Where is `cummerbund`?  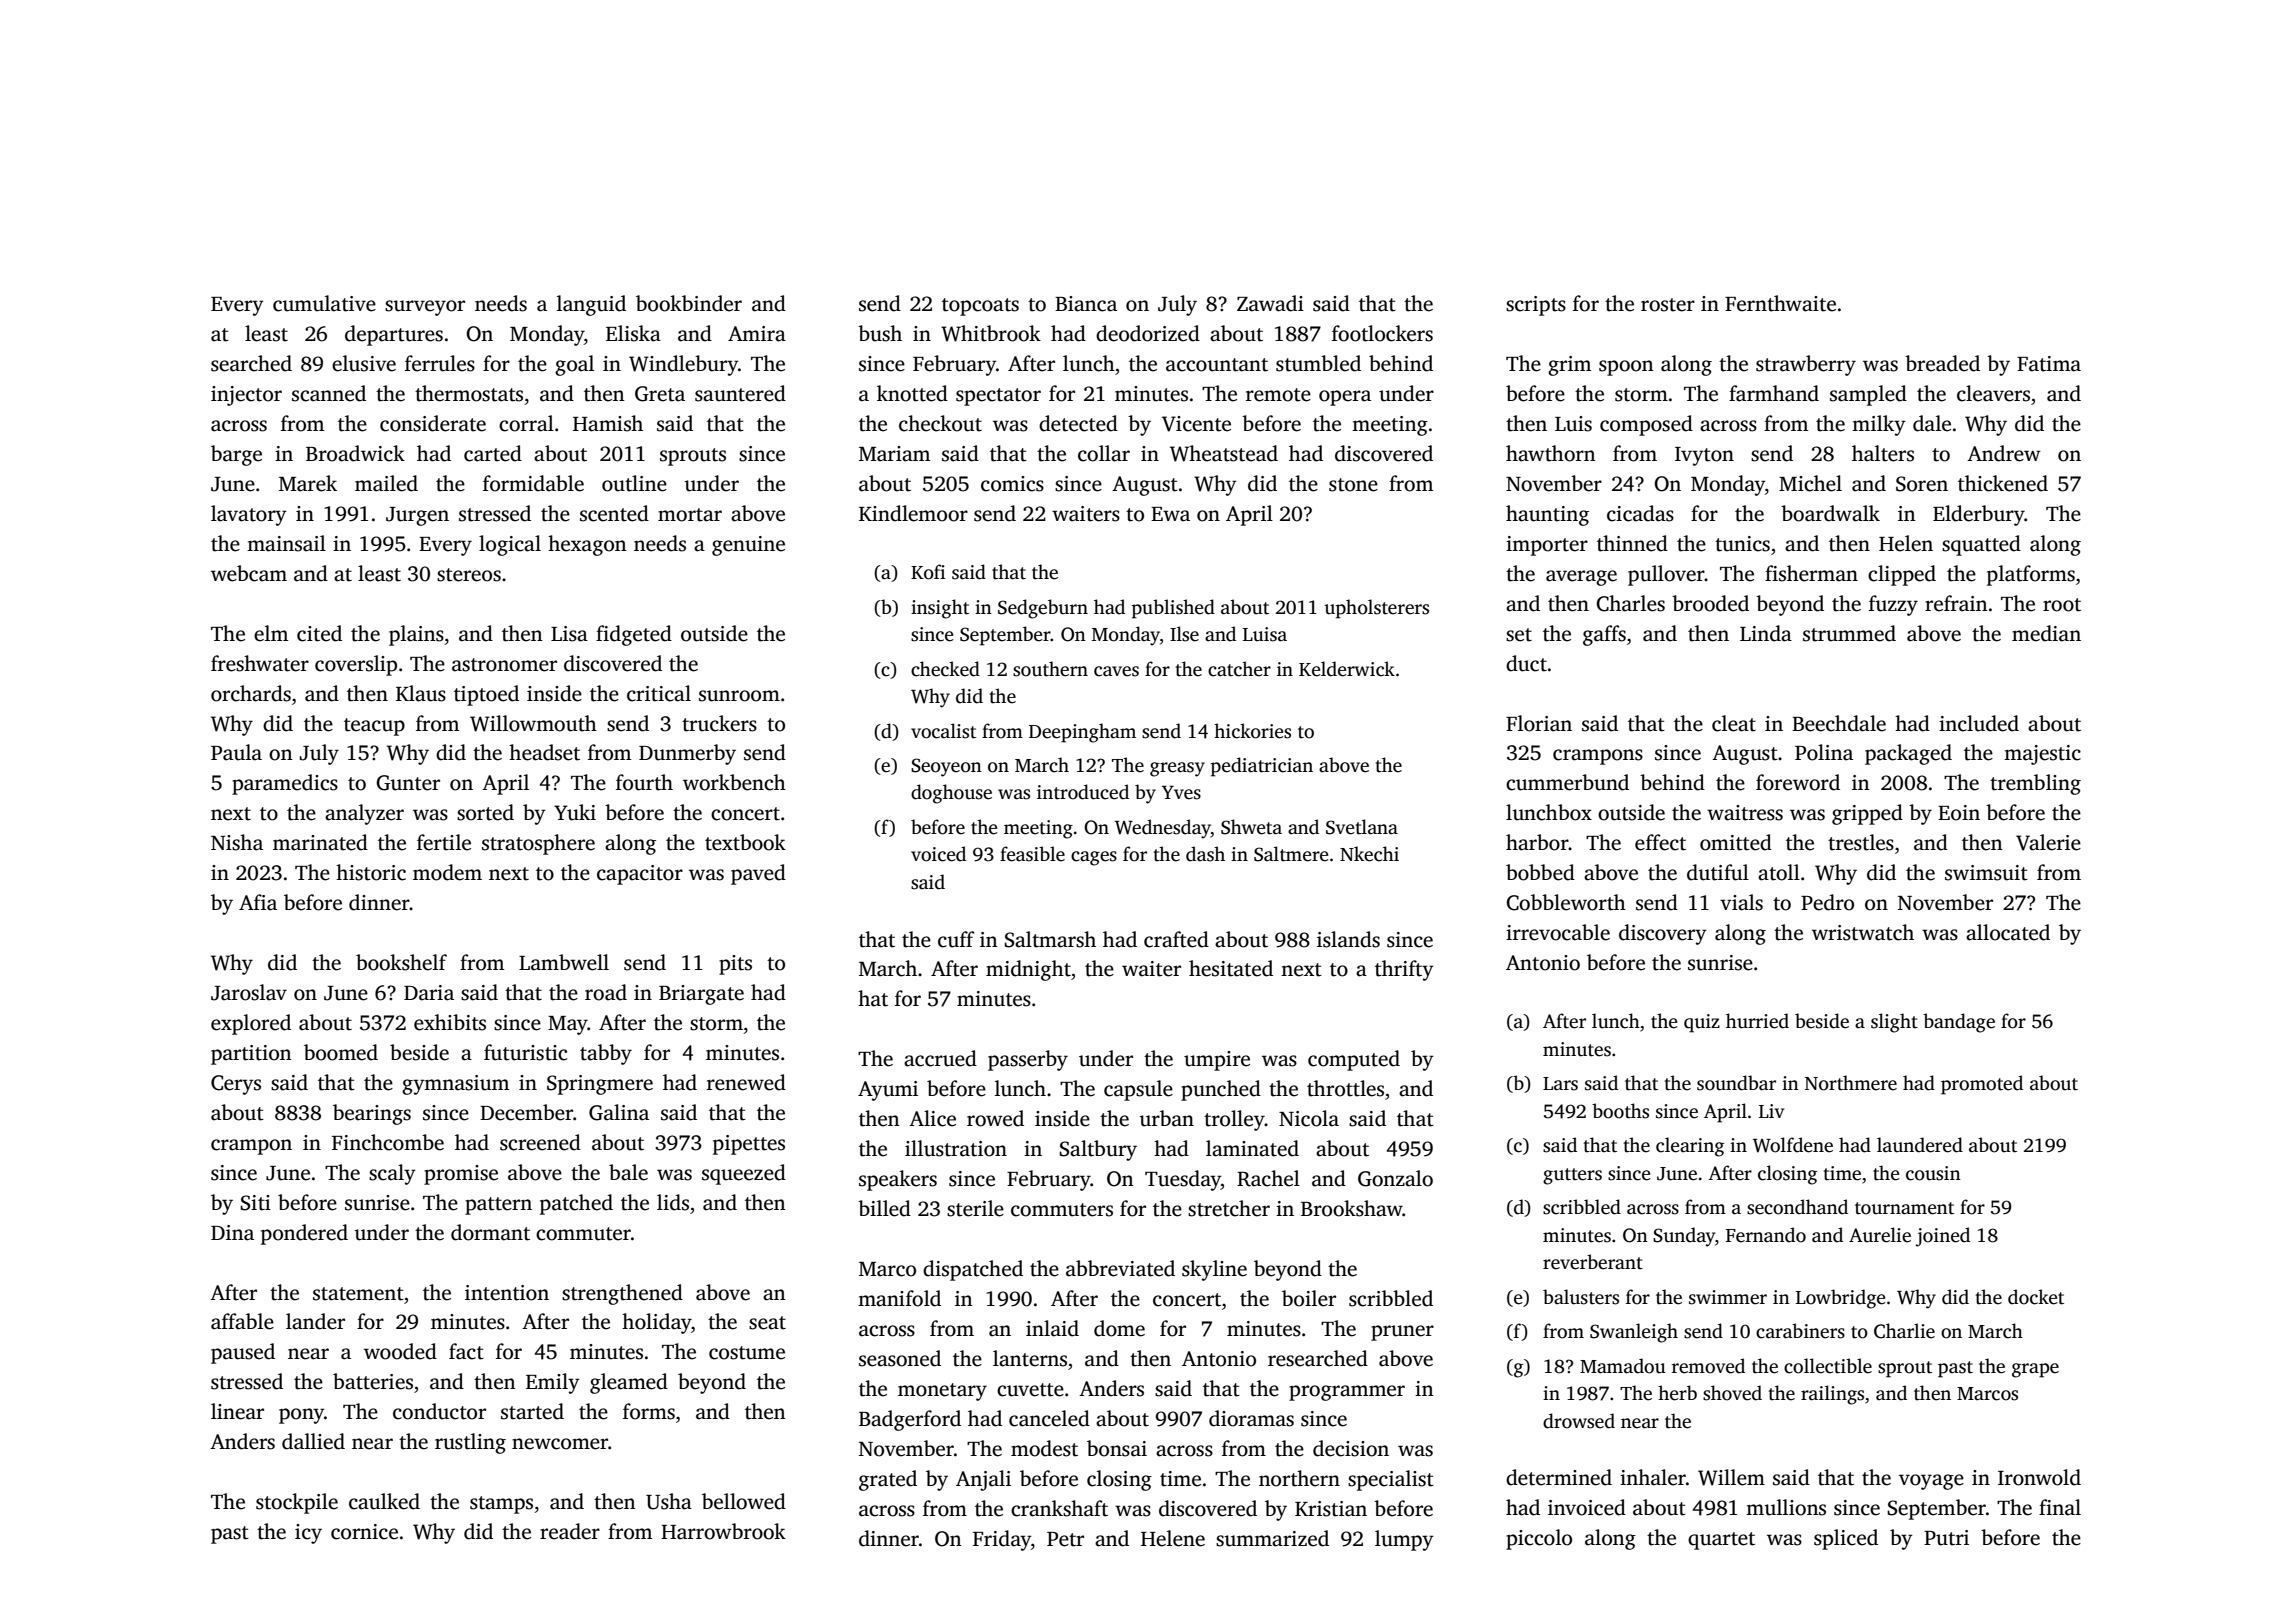 cummerbund is located at coordinates (1567, 782).
